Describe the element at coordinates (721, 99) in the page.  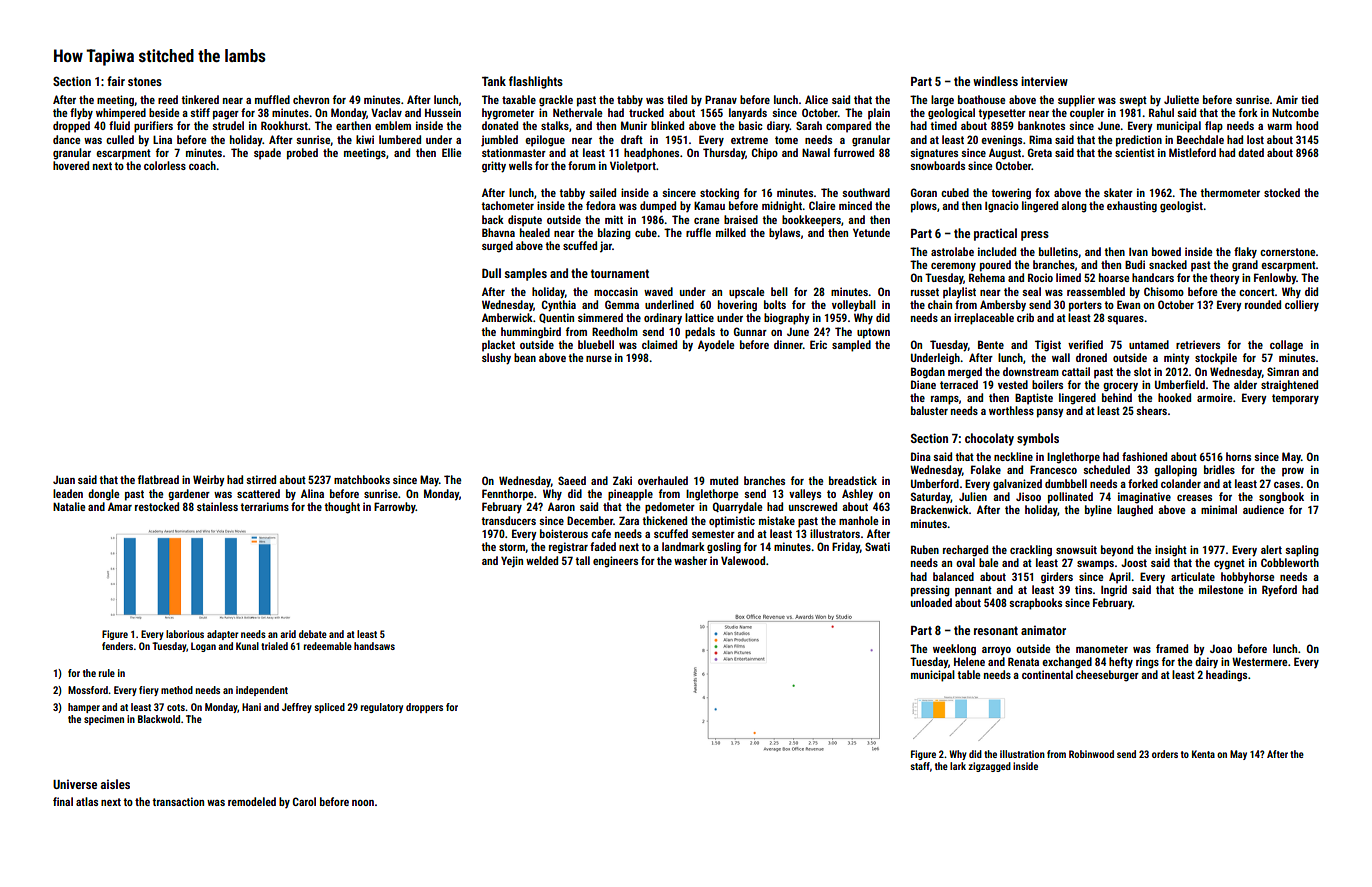
I see `Pranav` at that location.
